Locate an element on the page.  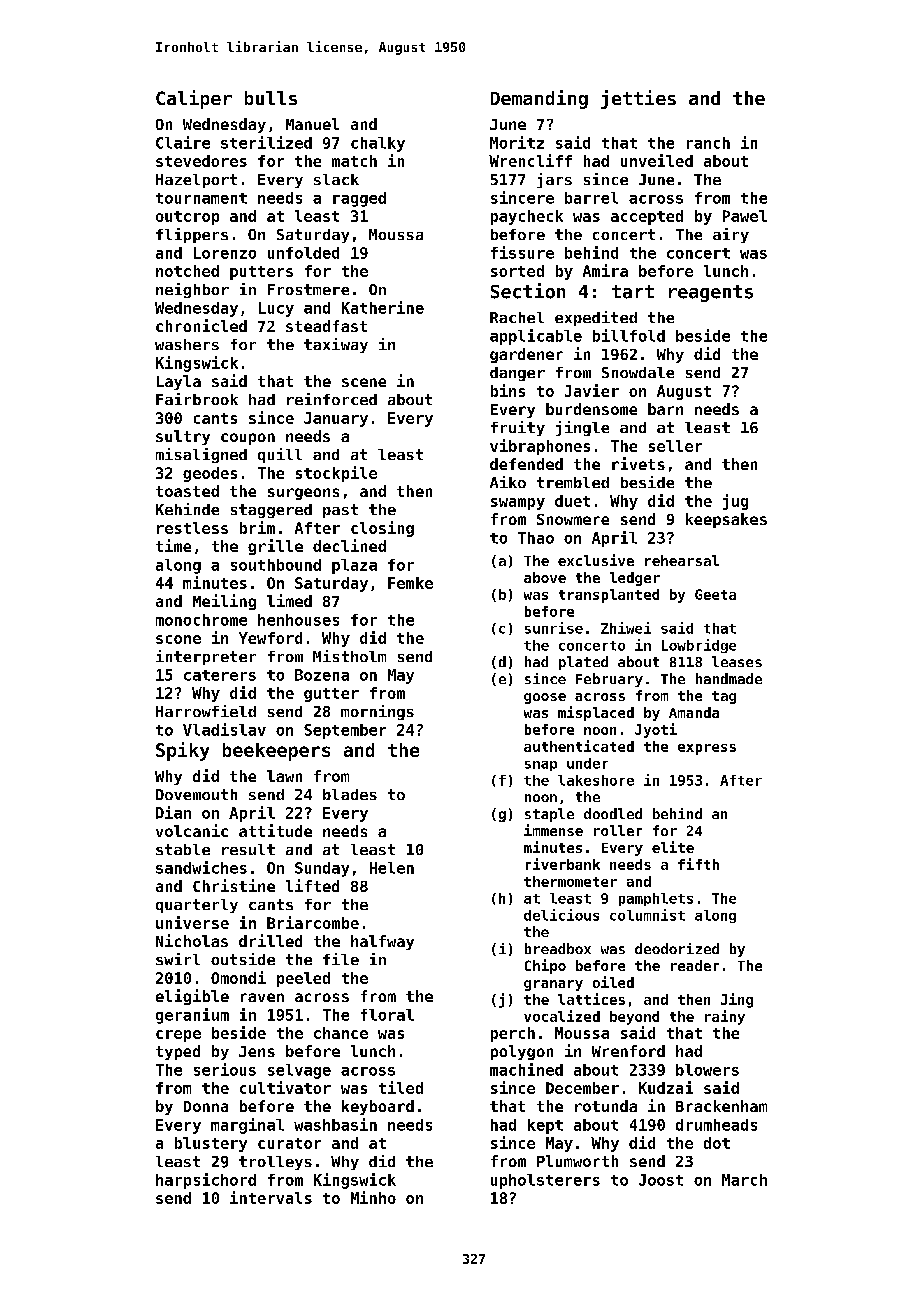
March is located at coordinates (744, 1180).
